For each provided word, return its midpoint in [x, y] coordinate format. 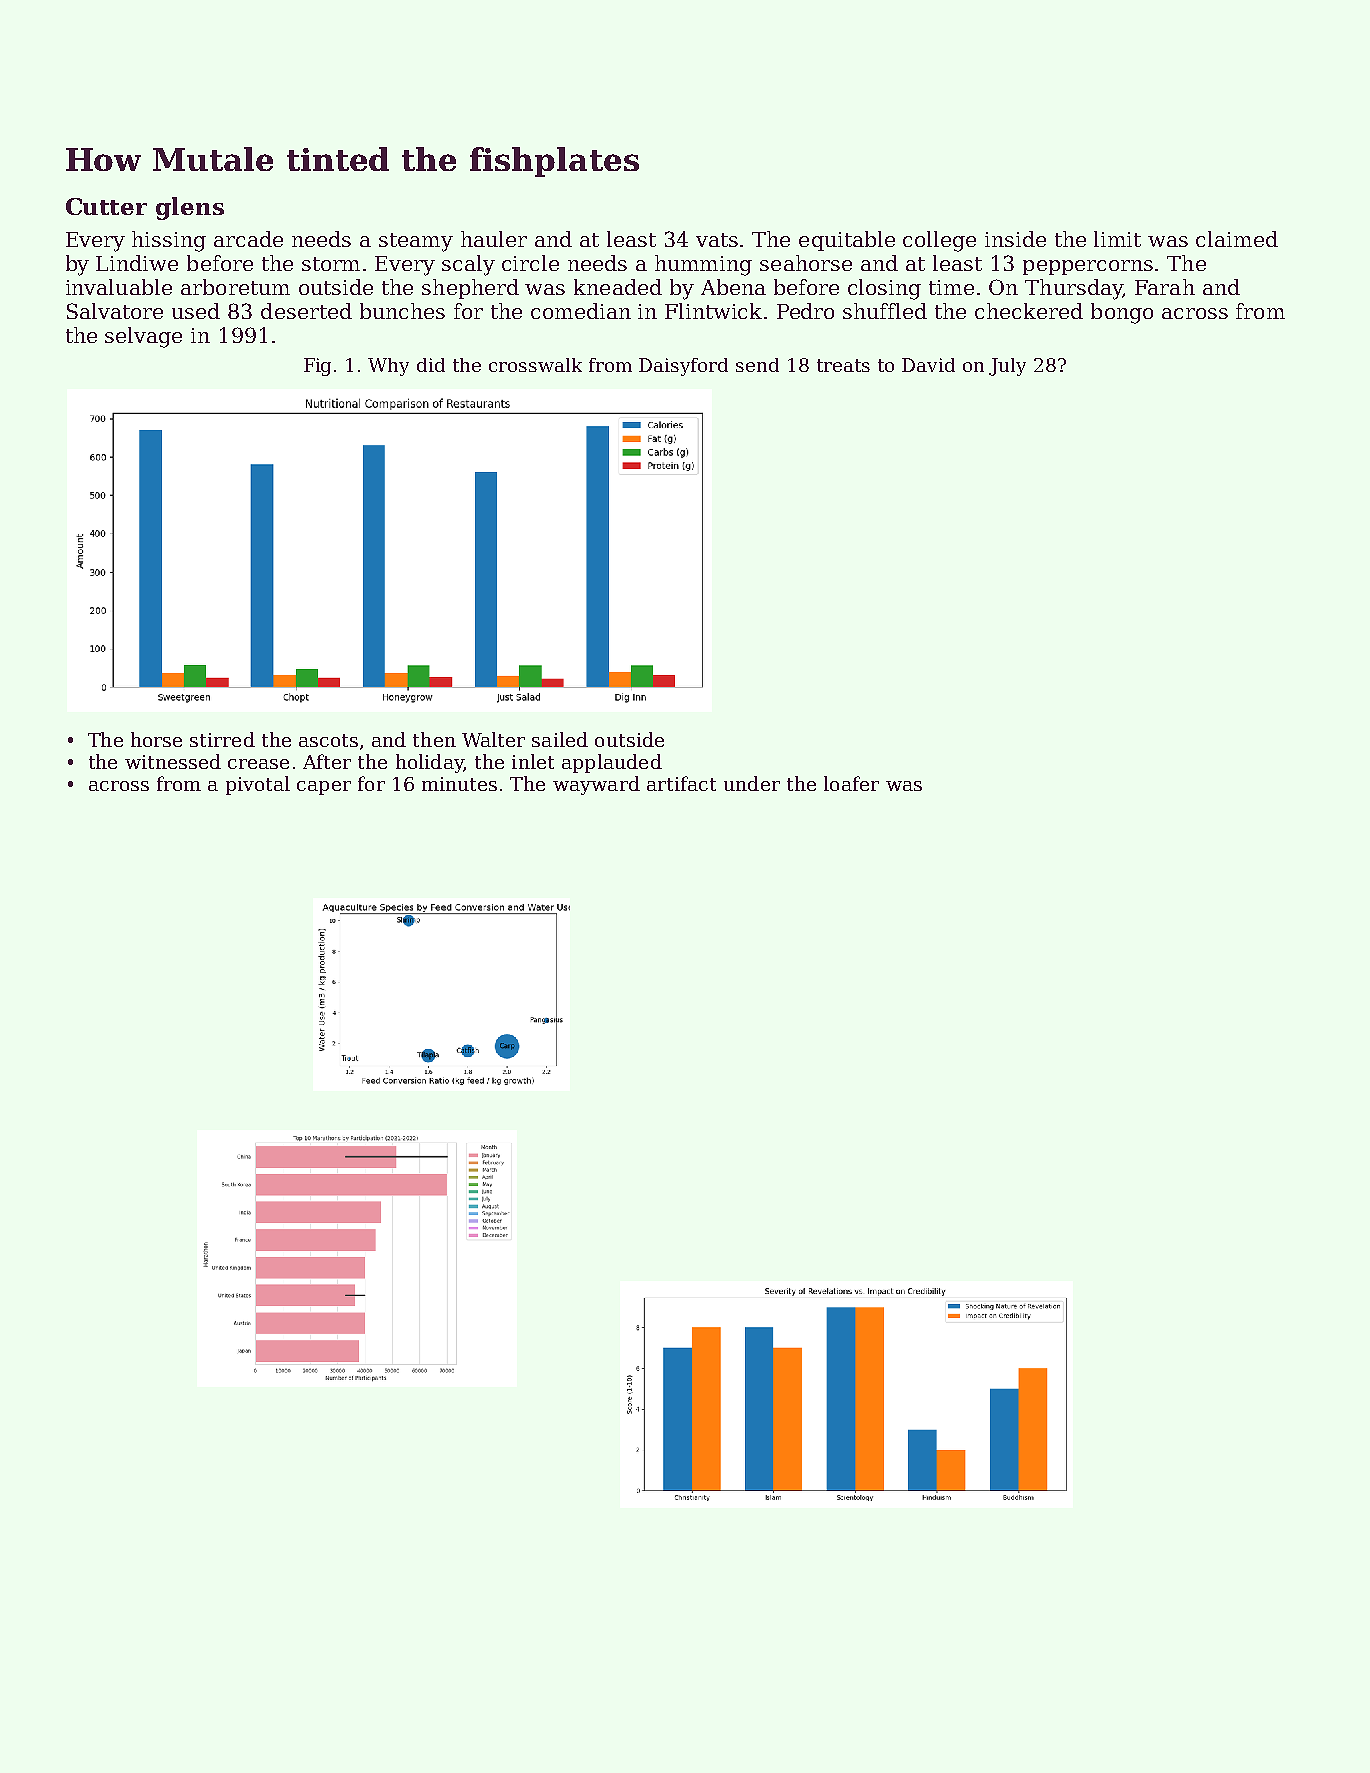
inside [1015, 239]
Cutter [106, 206]
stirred [222, 739]
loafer [851, 783]
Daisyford [683, 367]
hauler [494, 239]
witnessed [173, 761]
